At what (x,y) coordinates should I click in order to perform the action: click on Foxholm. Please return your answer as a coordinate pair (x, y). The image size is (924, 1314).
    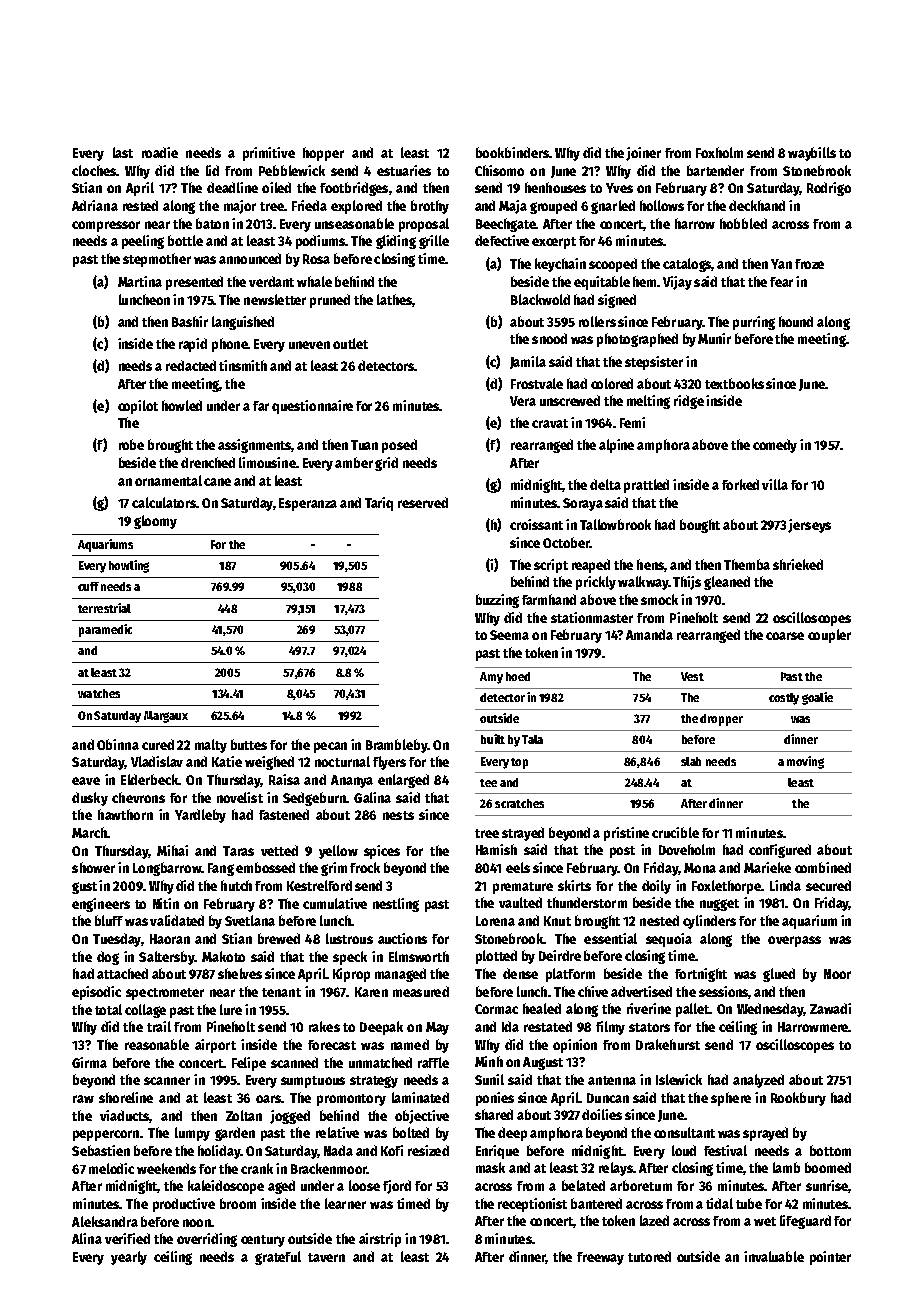
    Looking at the image, I should click on (719, 152).
